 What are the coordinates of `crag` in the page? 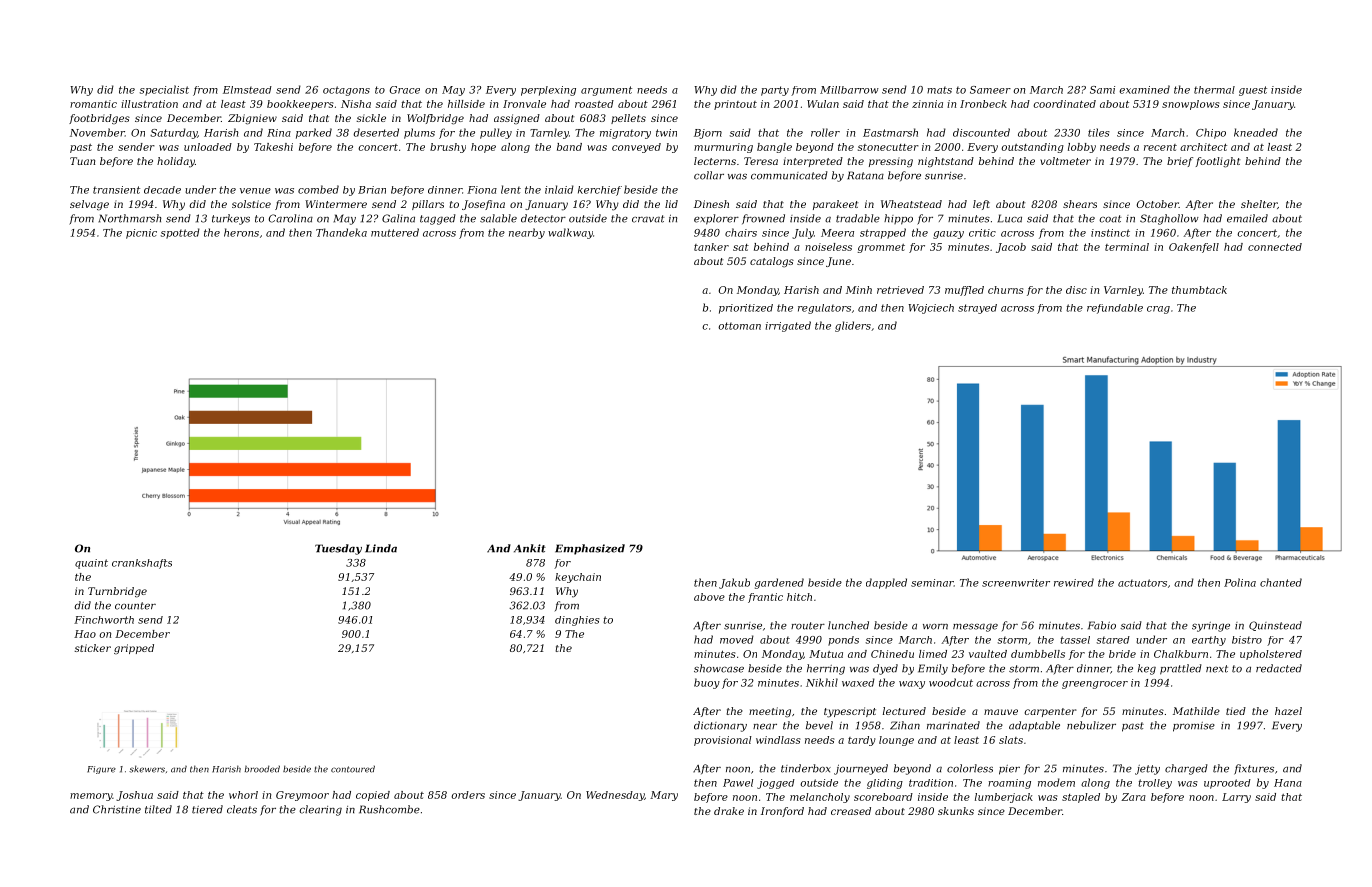 It's located at (1158, 310).
